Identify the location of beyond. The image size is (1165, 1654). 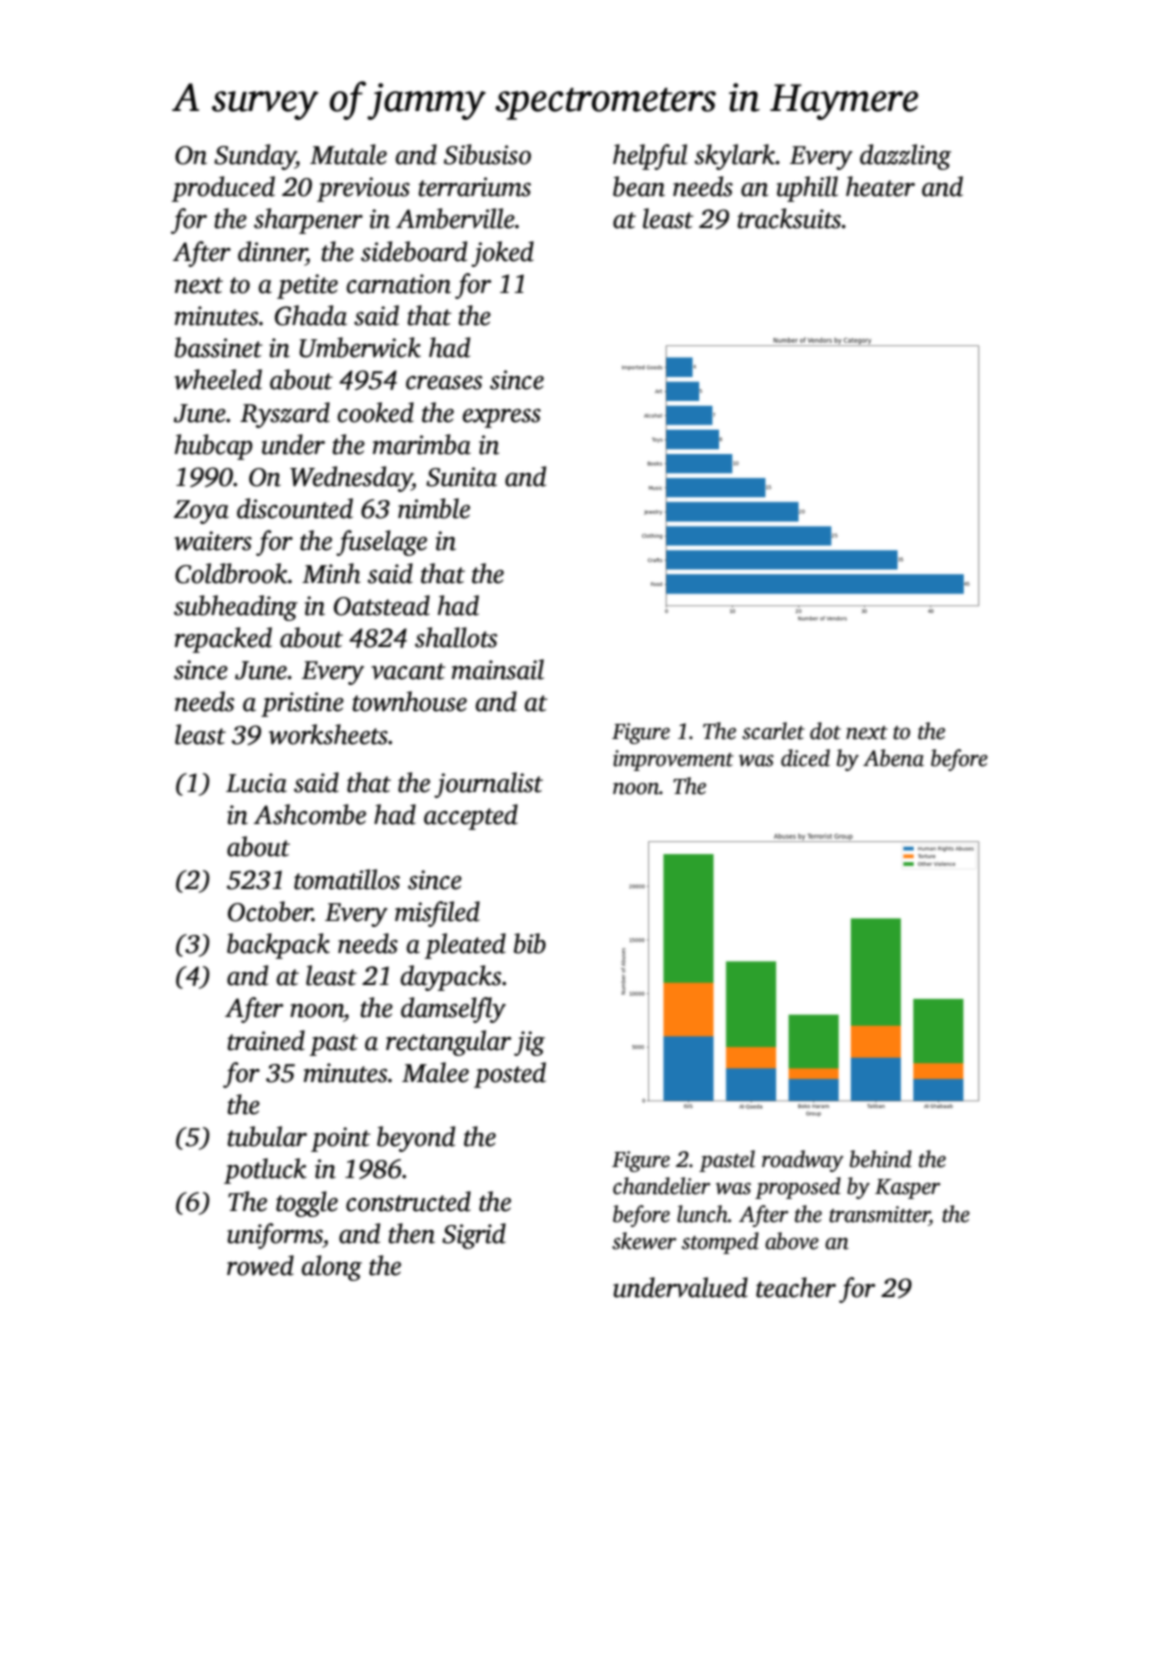
(416, 1139).
